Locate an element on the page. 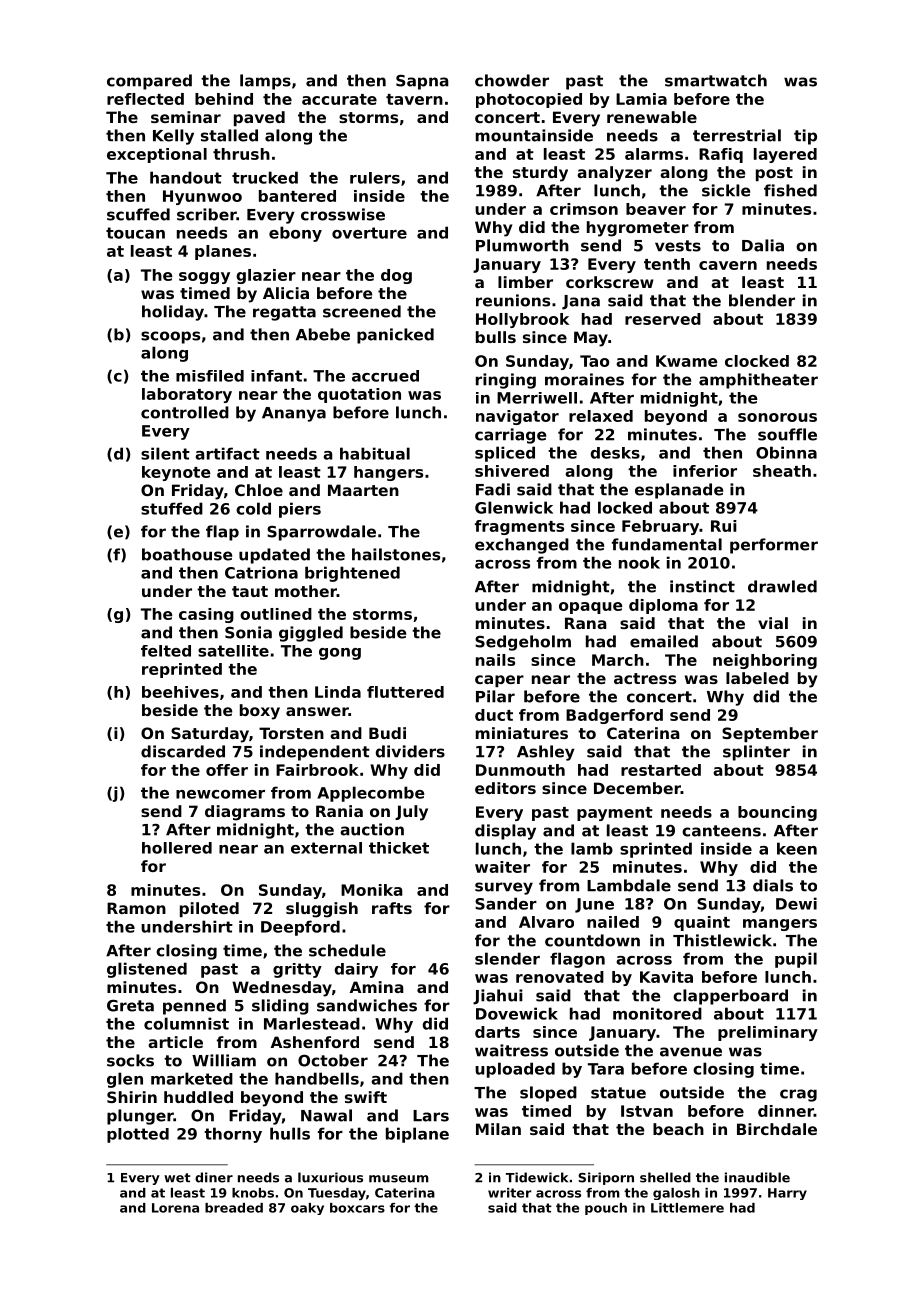 This image has height=1308, width=924. scoops is located at coordinates (170, 337).
